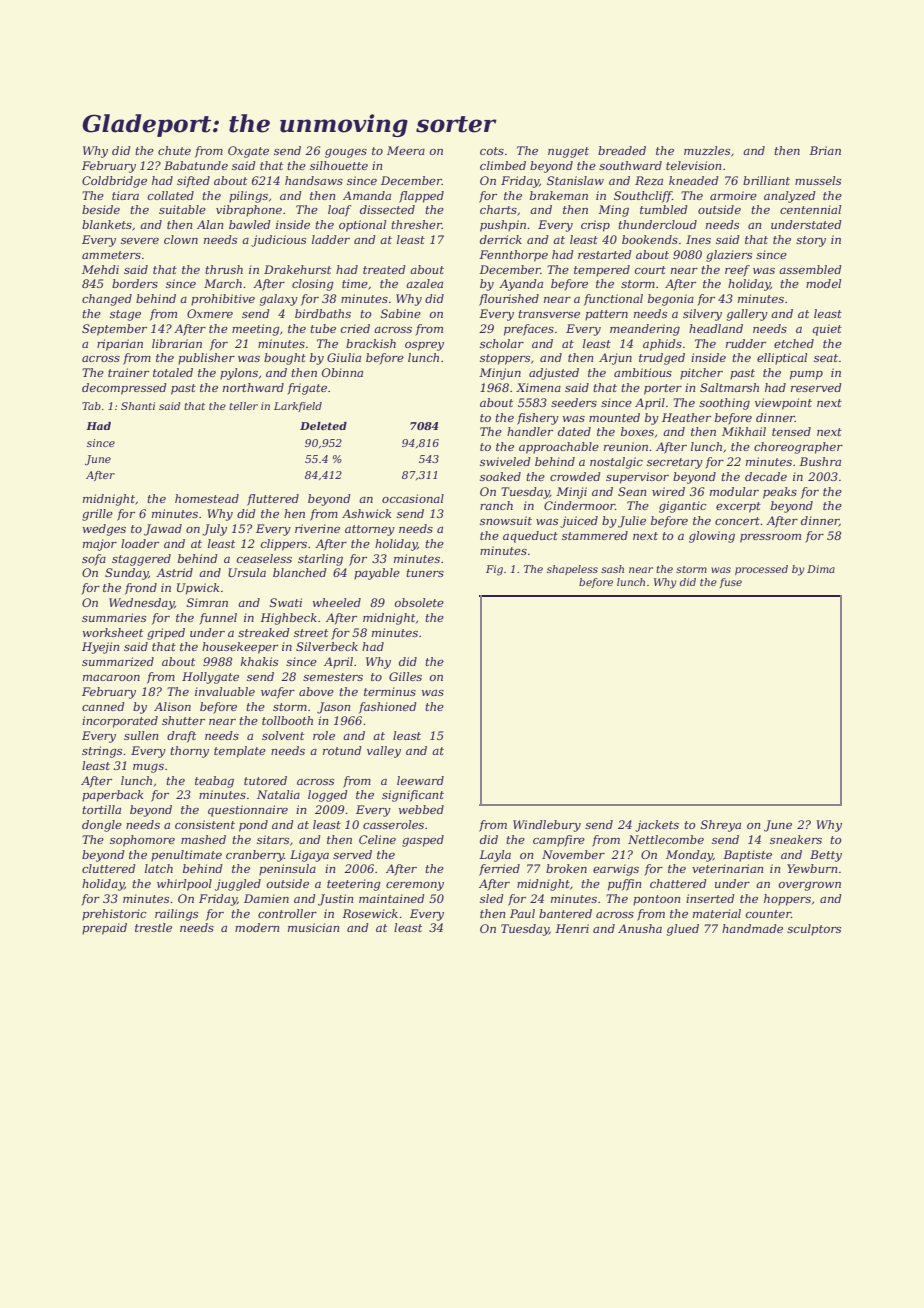 This document has height=1308, width=924. Describe the element at coordinates (346, 153) in the document. I see `gouges` at that location.
